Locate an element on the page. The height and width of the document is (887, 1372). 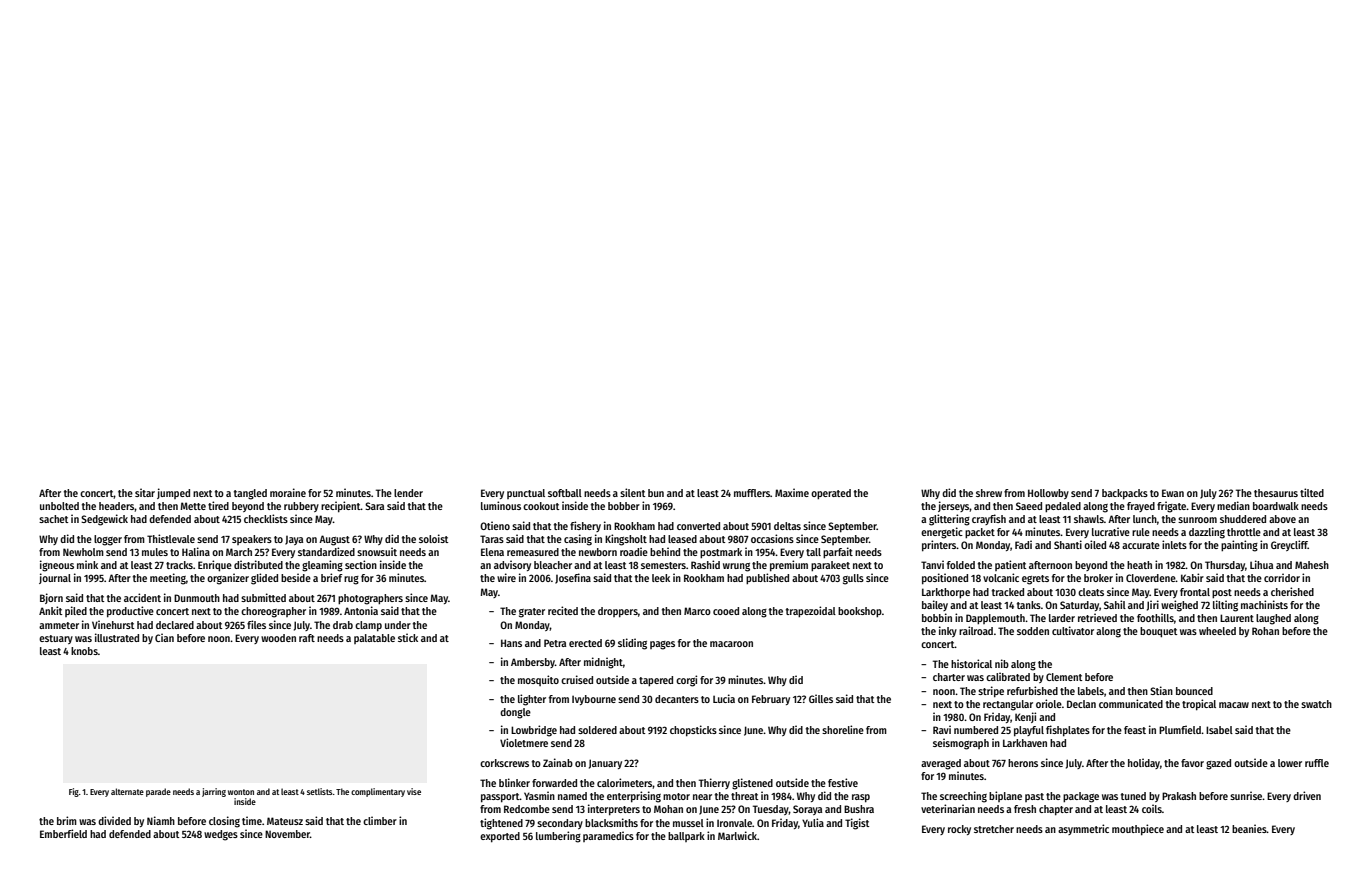
deltas is located at coordinates (787, 526).
